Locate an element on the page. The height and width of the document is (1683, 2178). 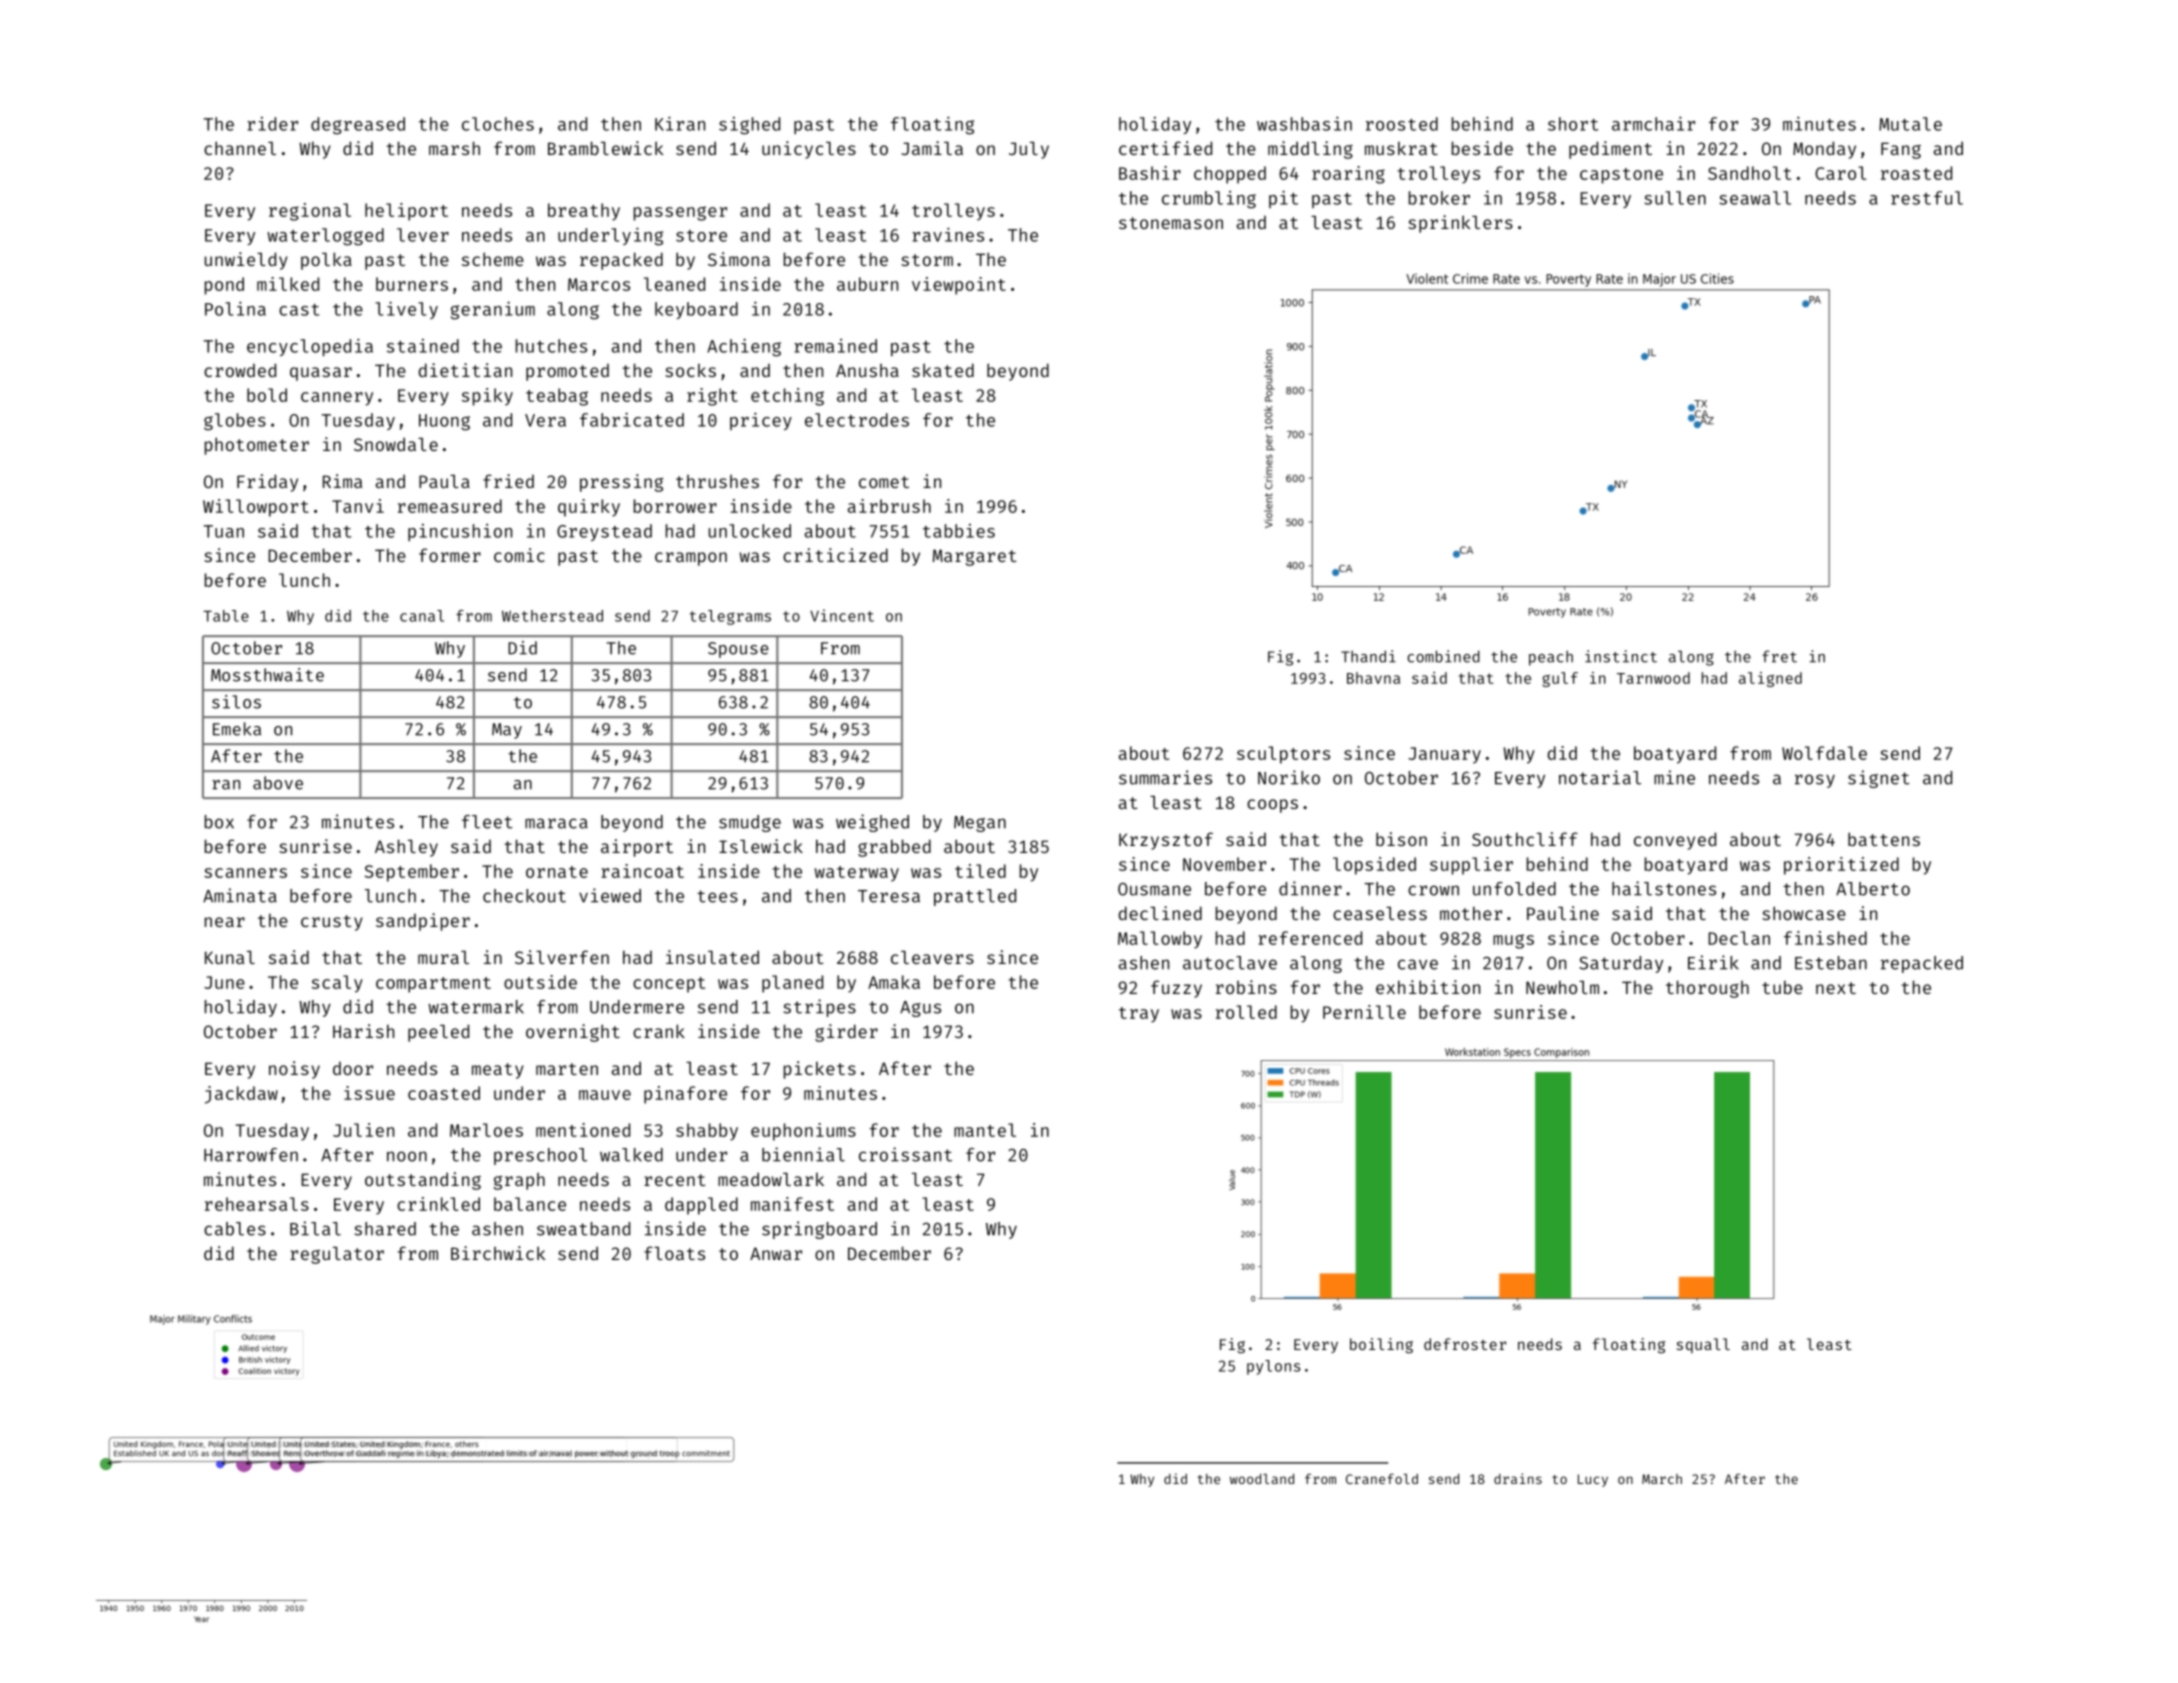
unwieldy is located at coordinates (246, 261).
